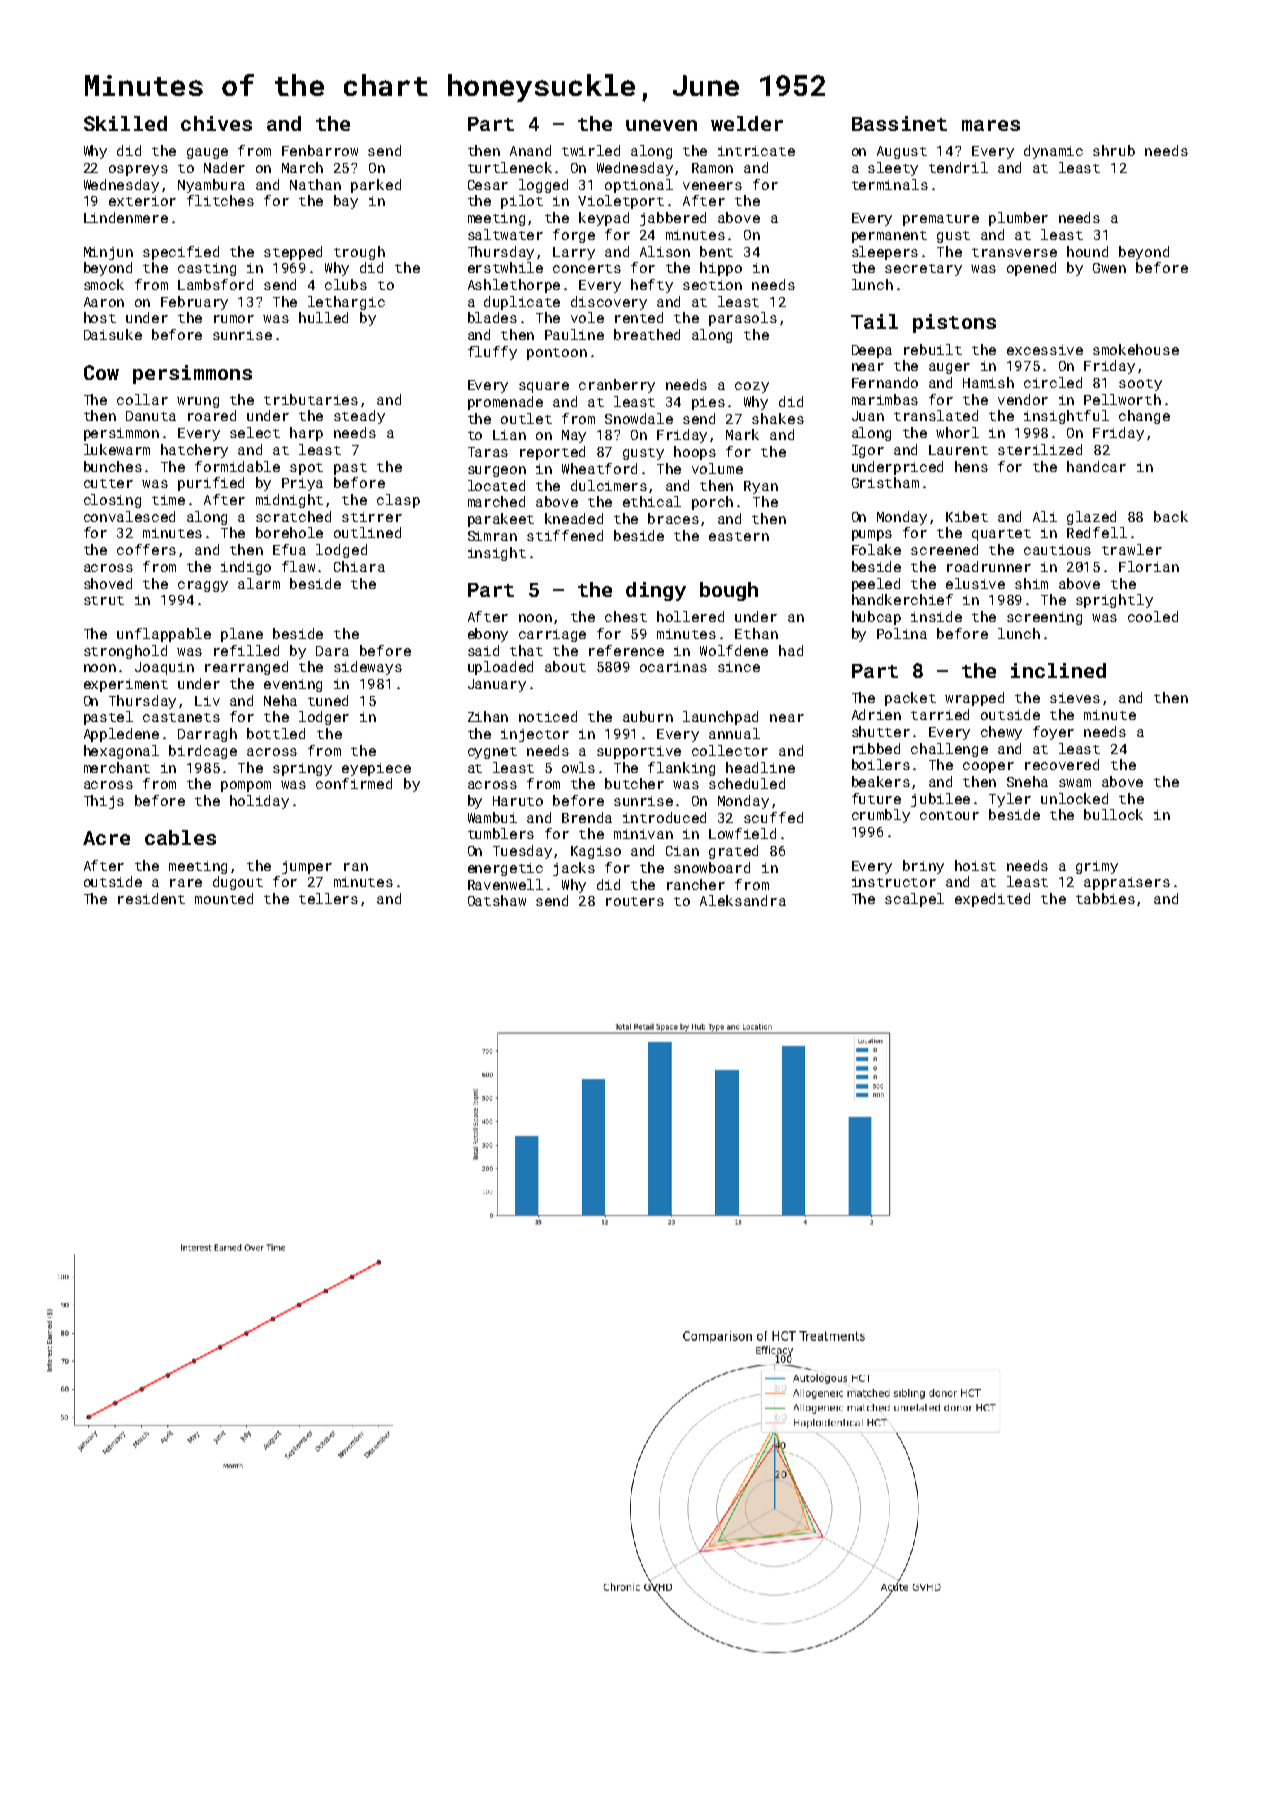  I want to click on excessive, so click(1045, 350).
